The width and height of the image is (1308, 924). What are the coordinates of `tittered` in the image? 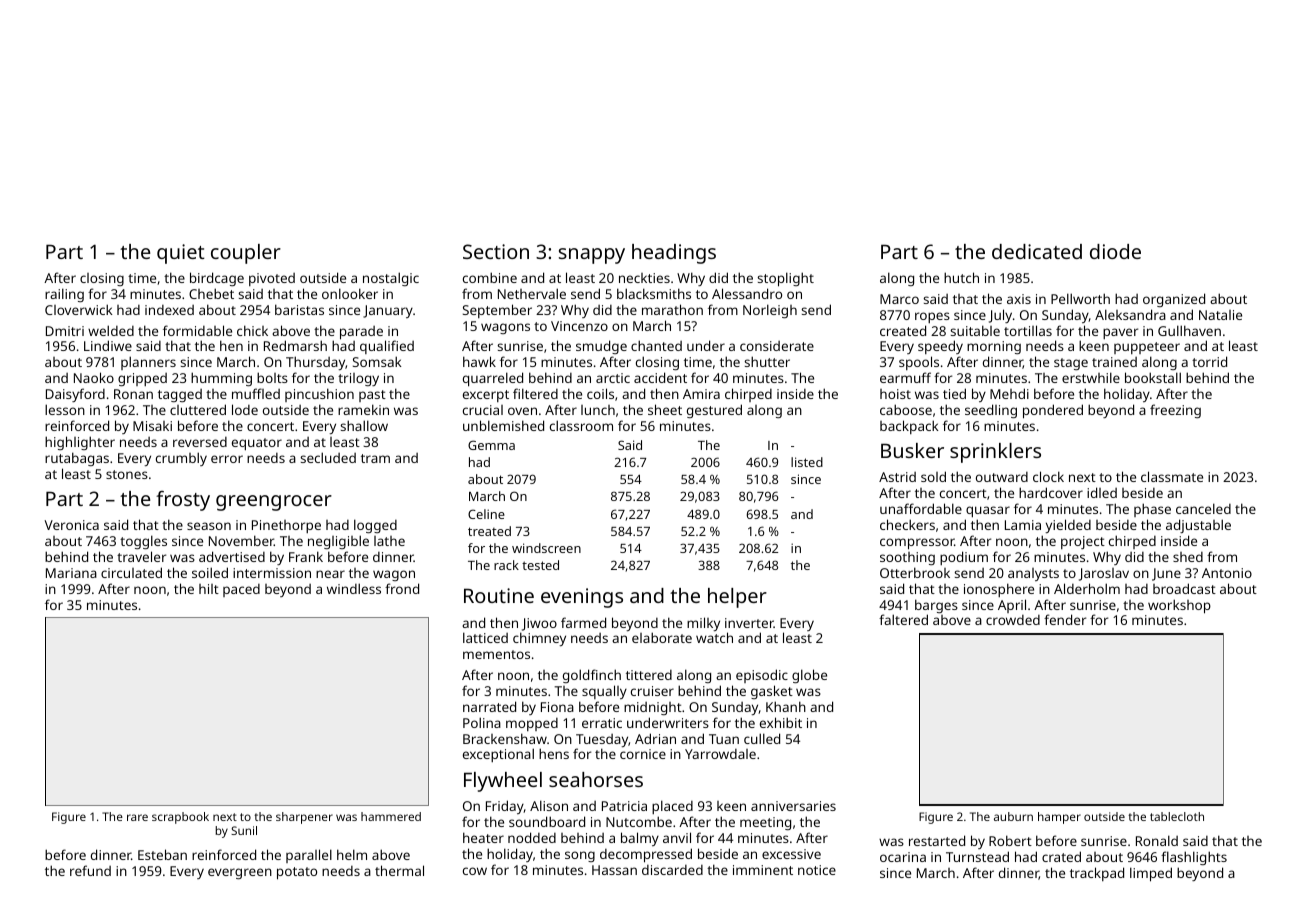 It's located at (649, 675).
